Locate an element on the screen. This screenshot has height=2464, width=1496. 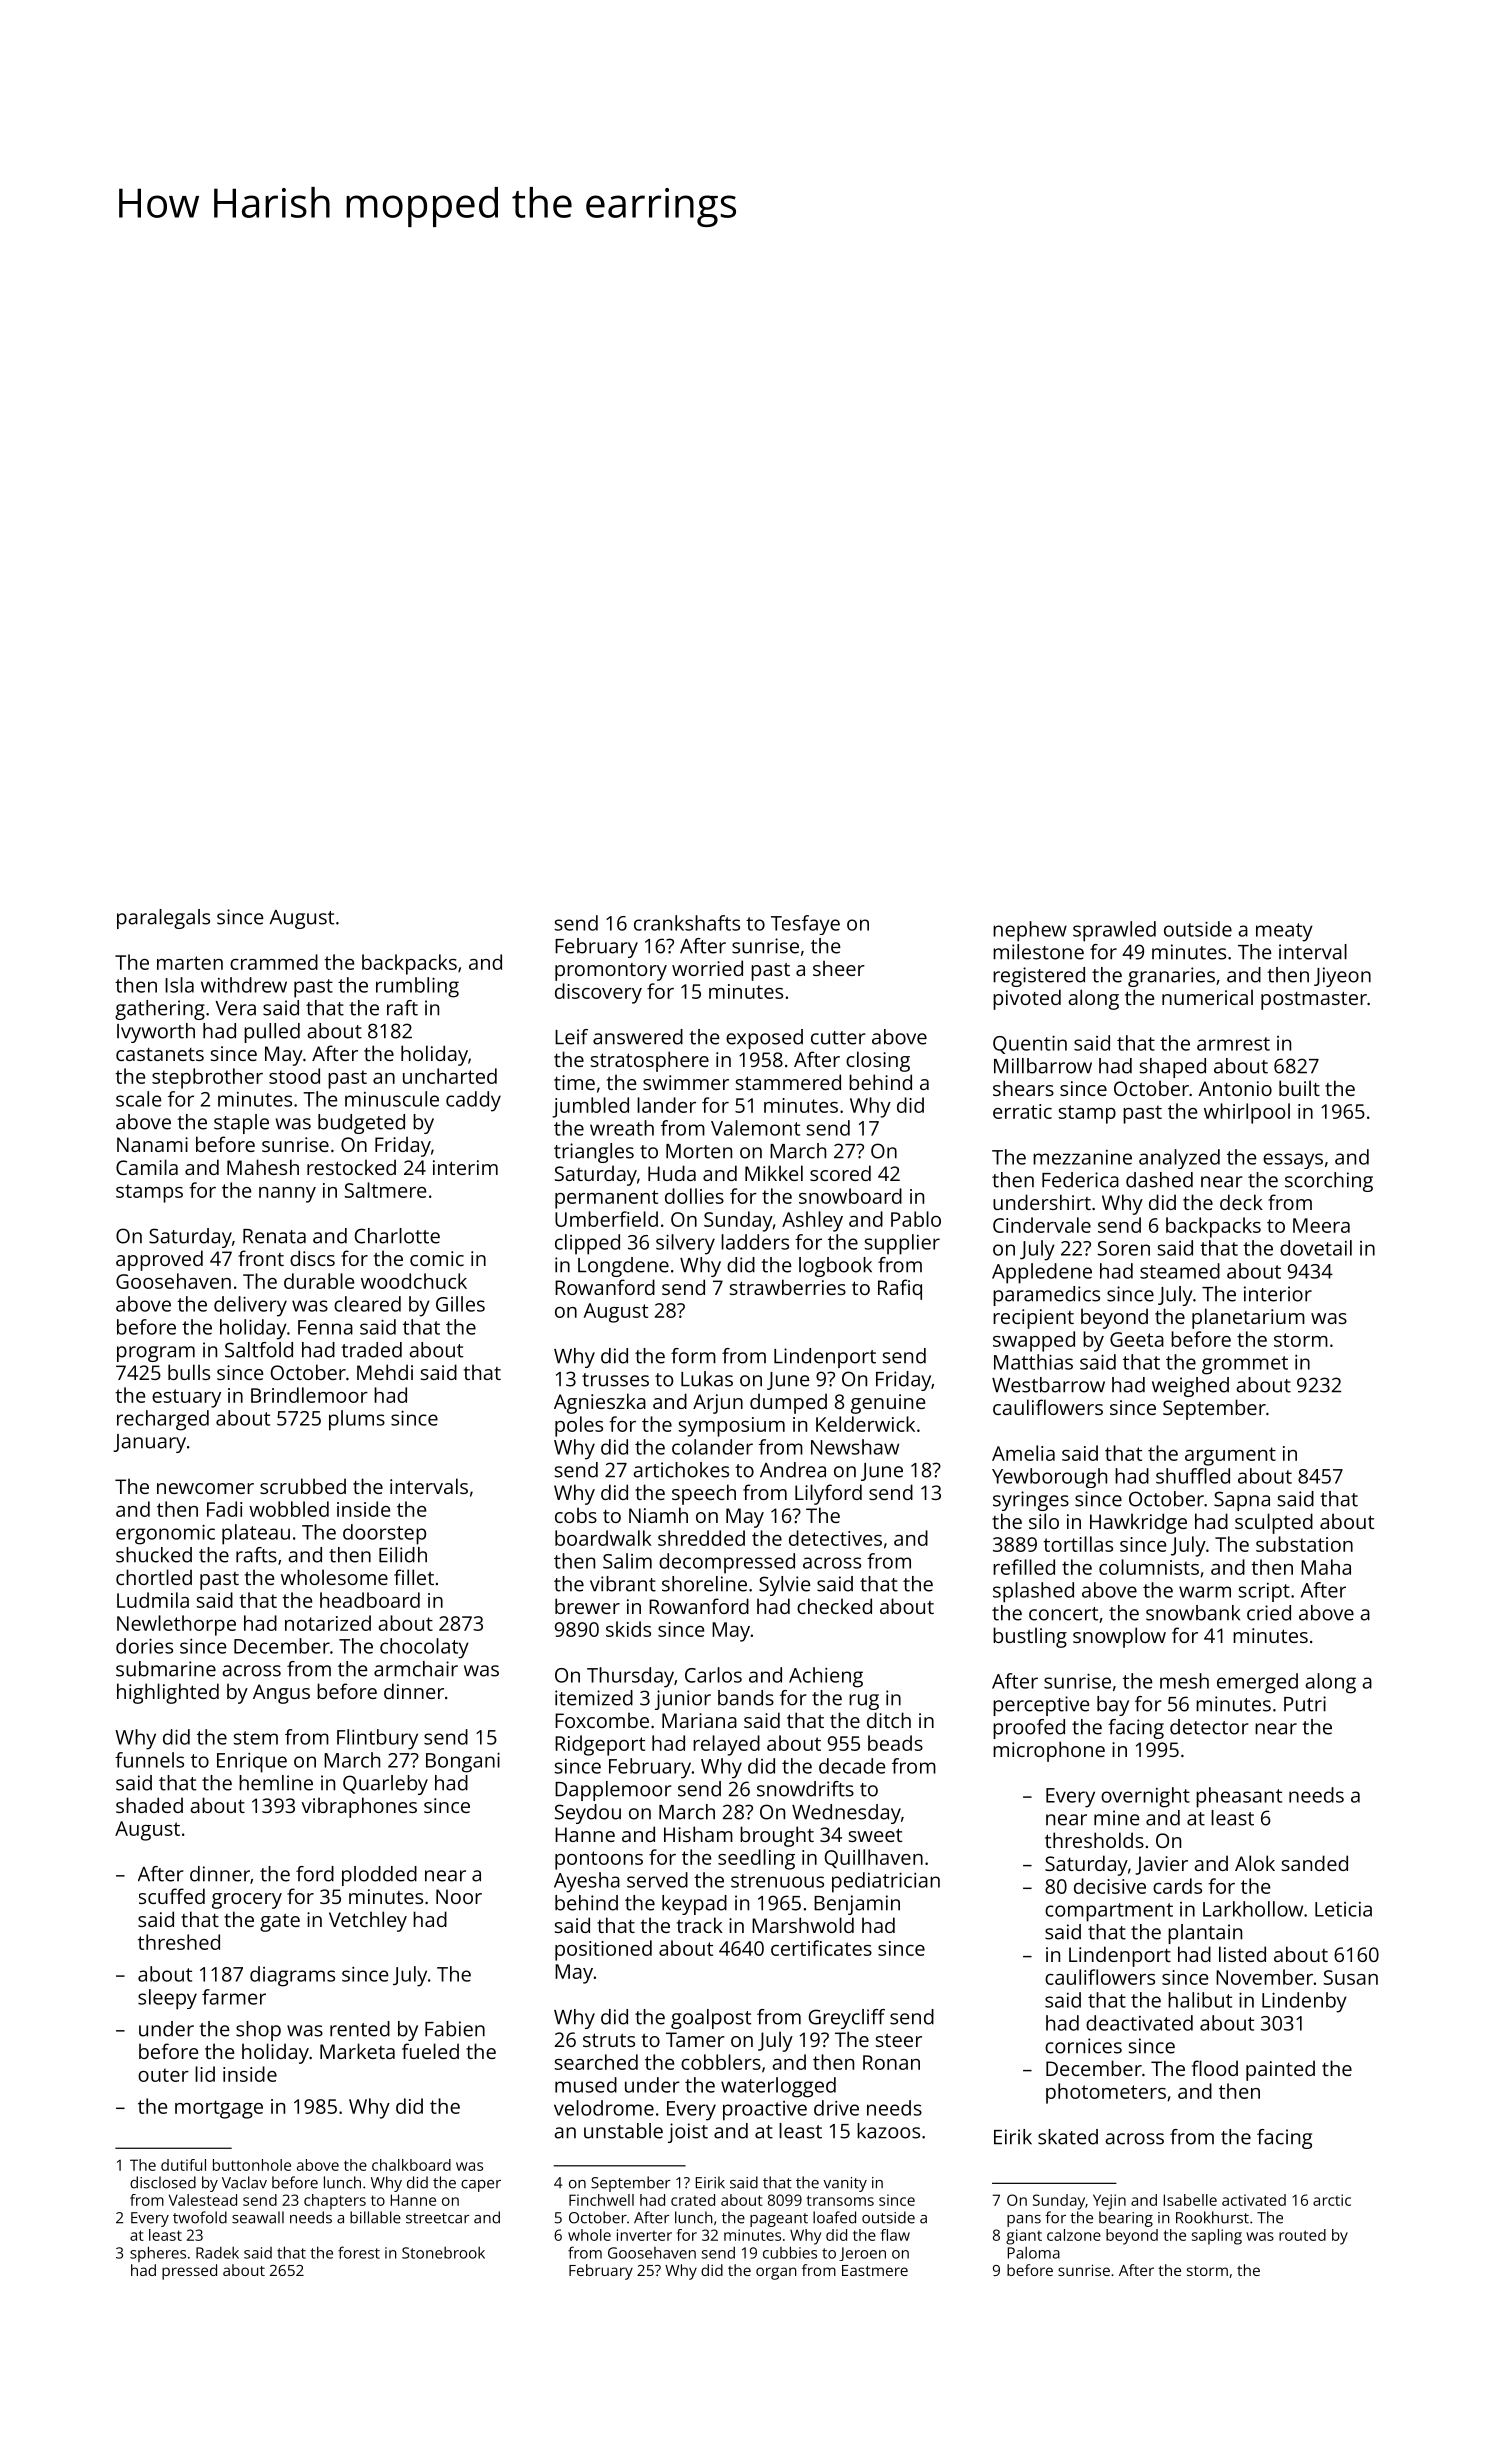
discovery is located at coordinates (598, 993).
